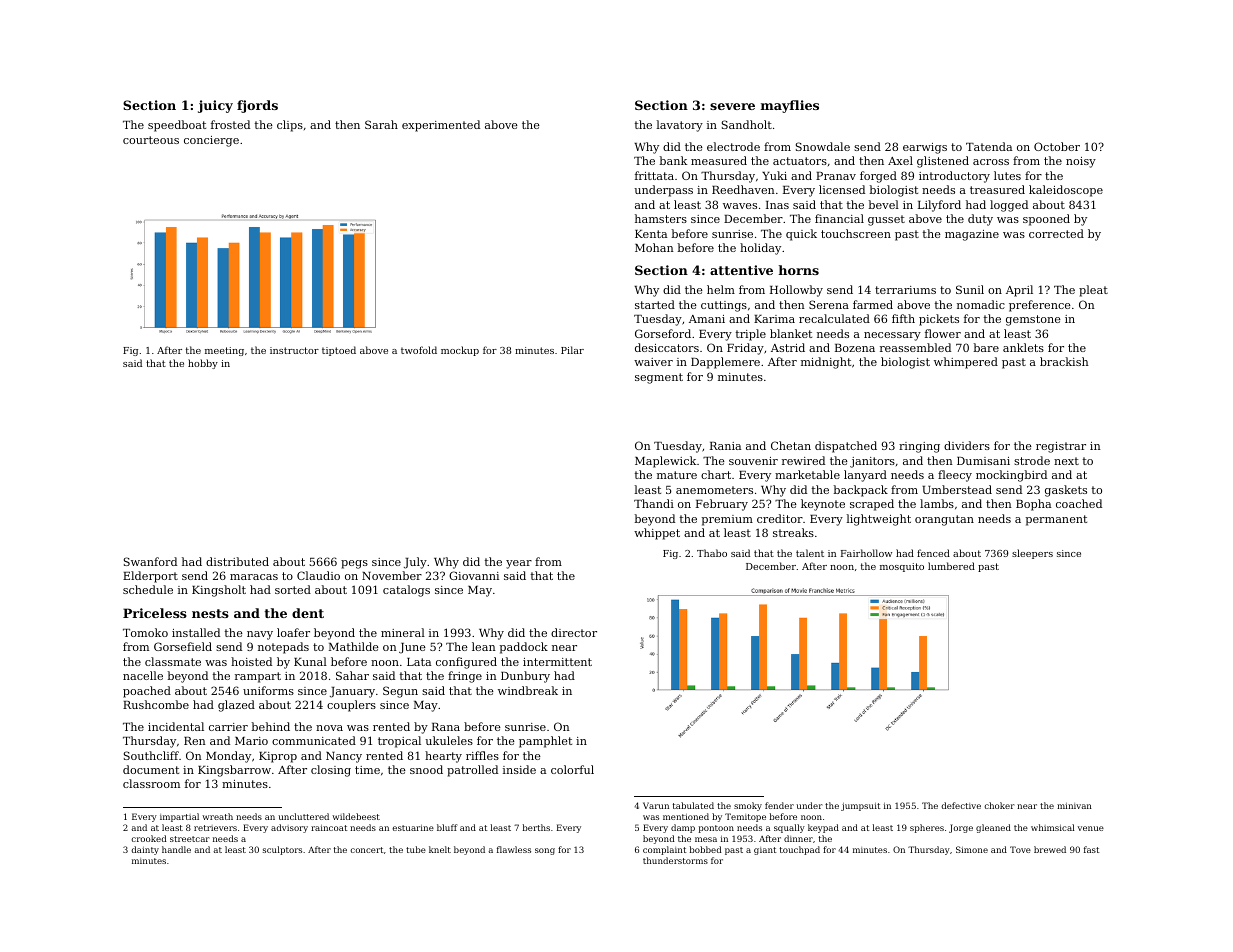 Image resolution: width=1233 pixels, height=952 pixels. What do you see at coordinates (1032, 554) in the screenshot?
I see `sleepers` at bounding box center [1032, 554].
